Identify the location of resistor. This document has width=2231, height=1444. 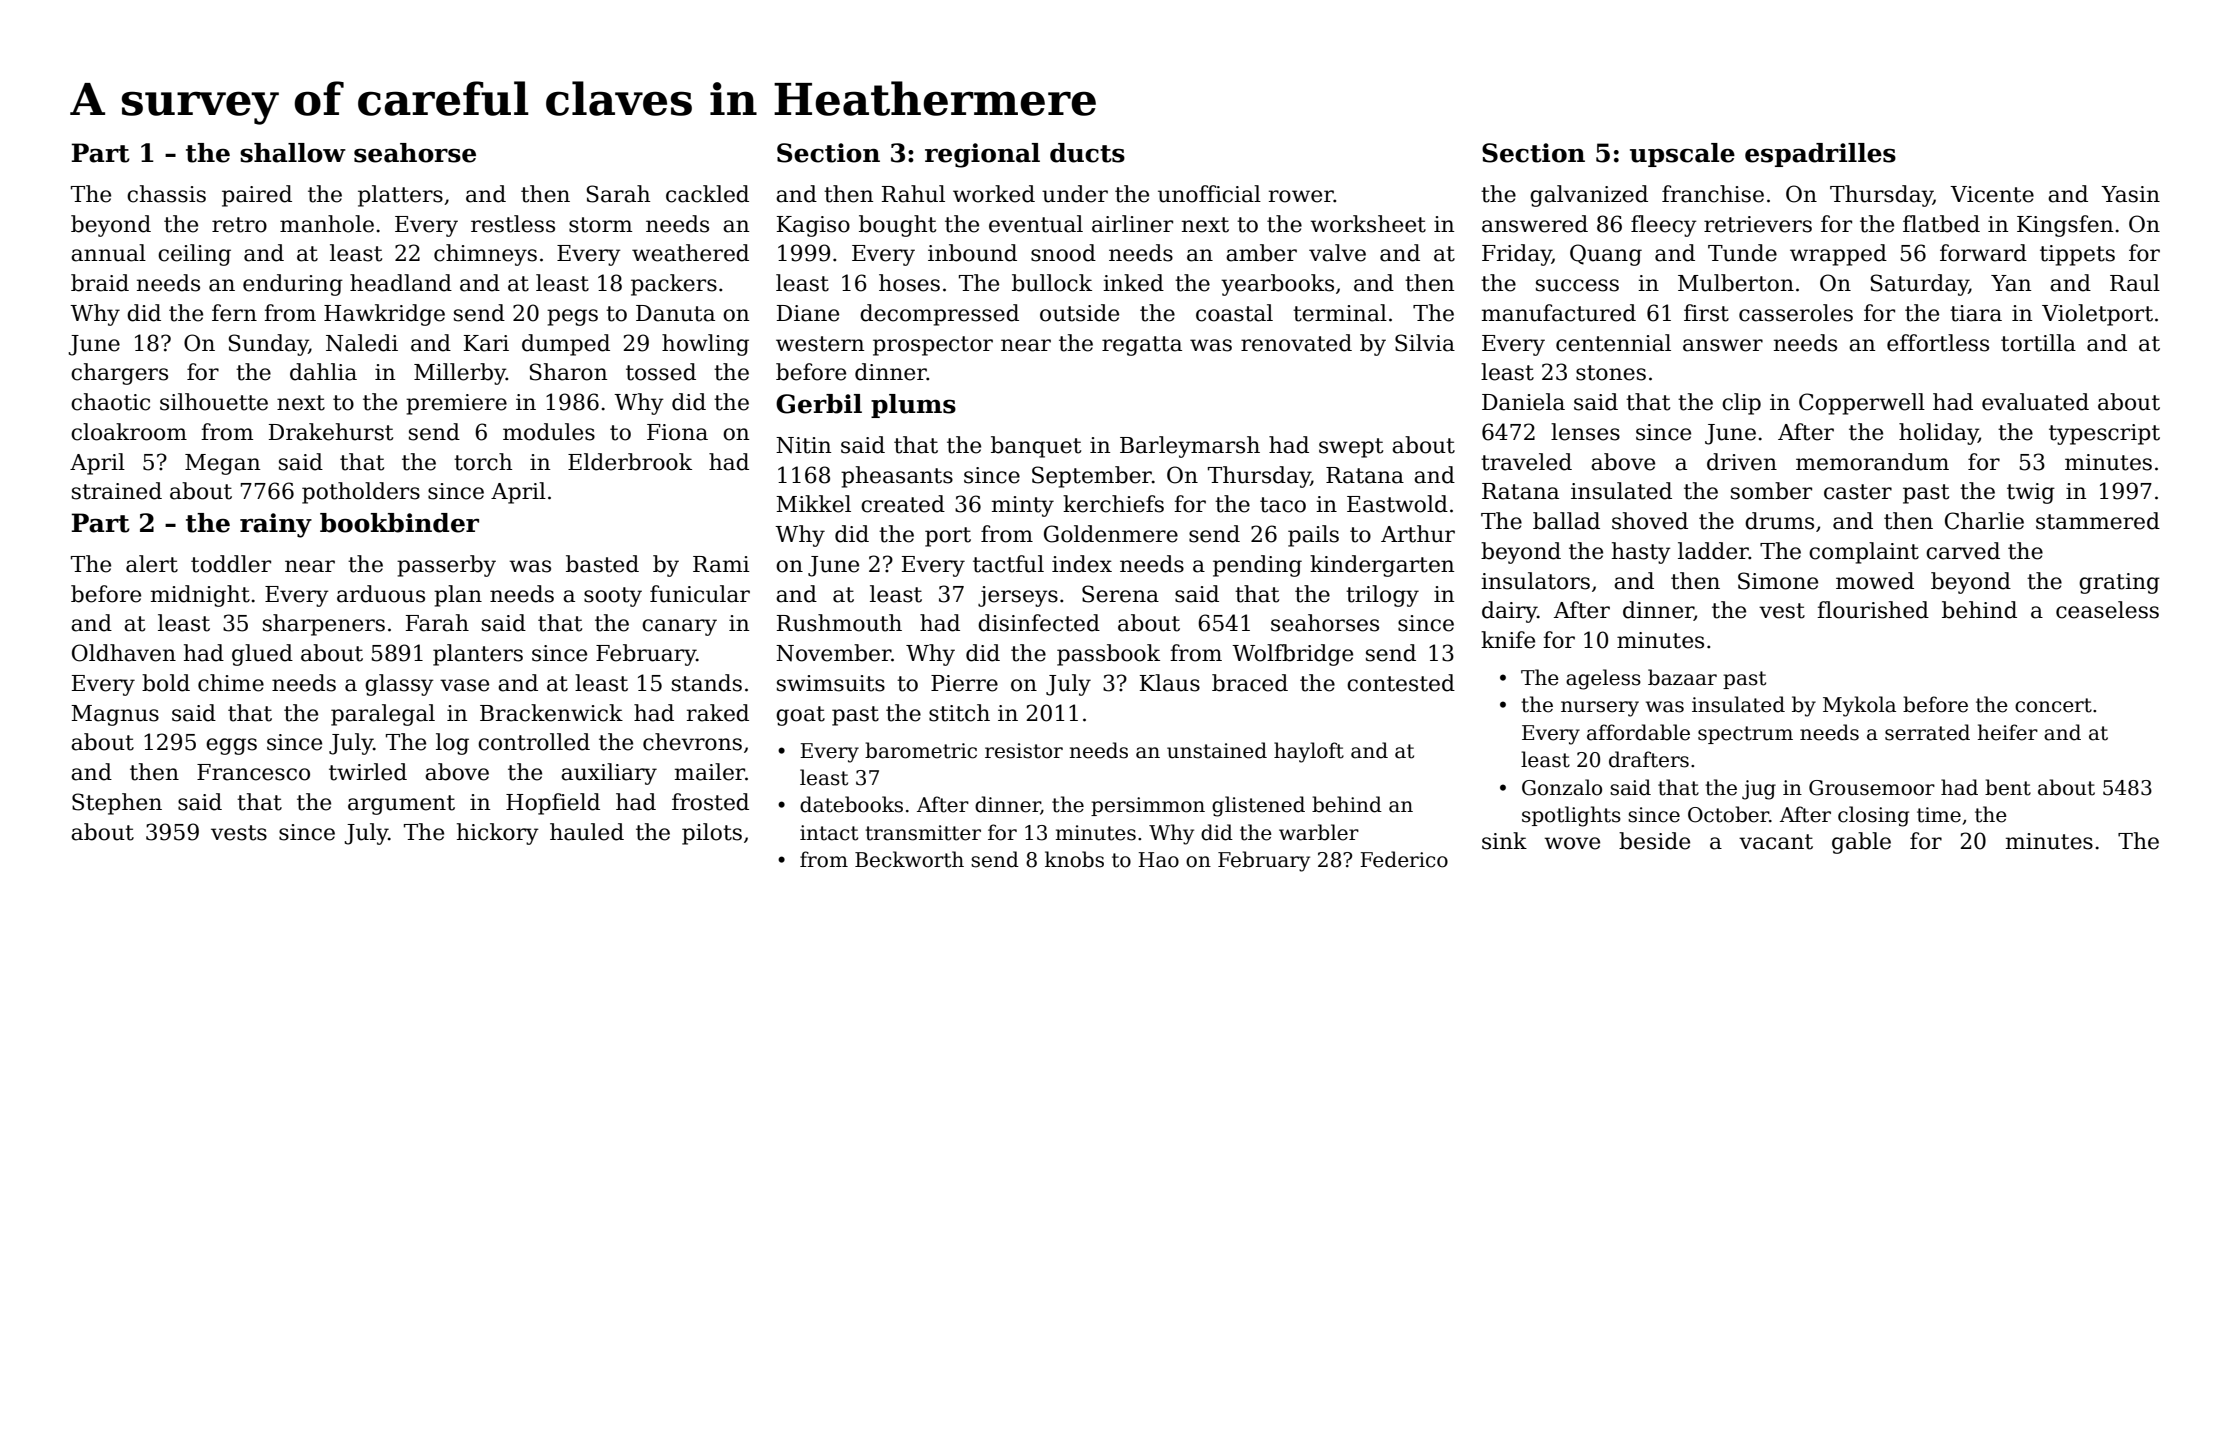
(1024, 751).
